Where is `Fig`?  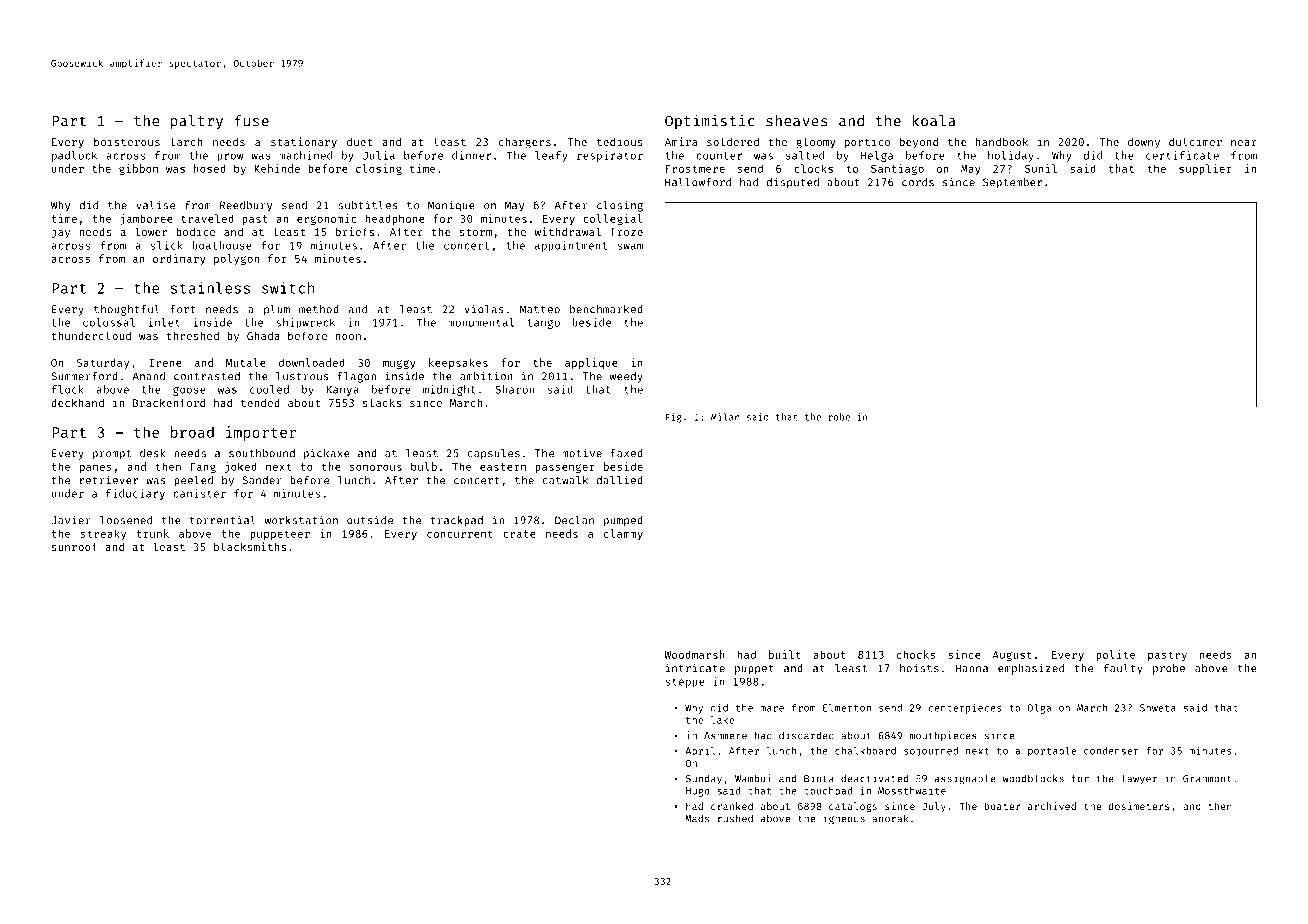 Fig is located at coordinates (674, 418).
